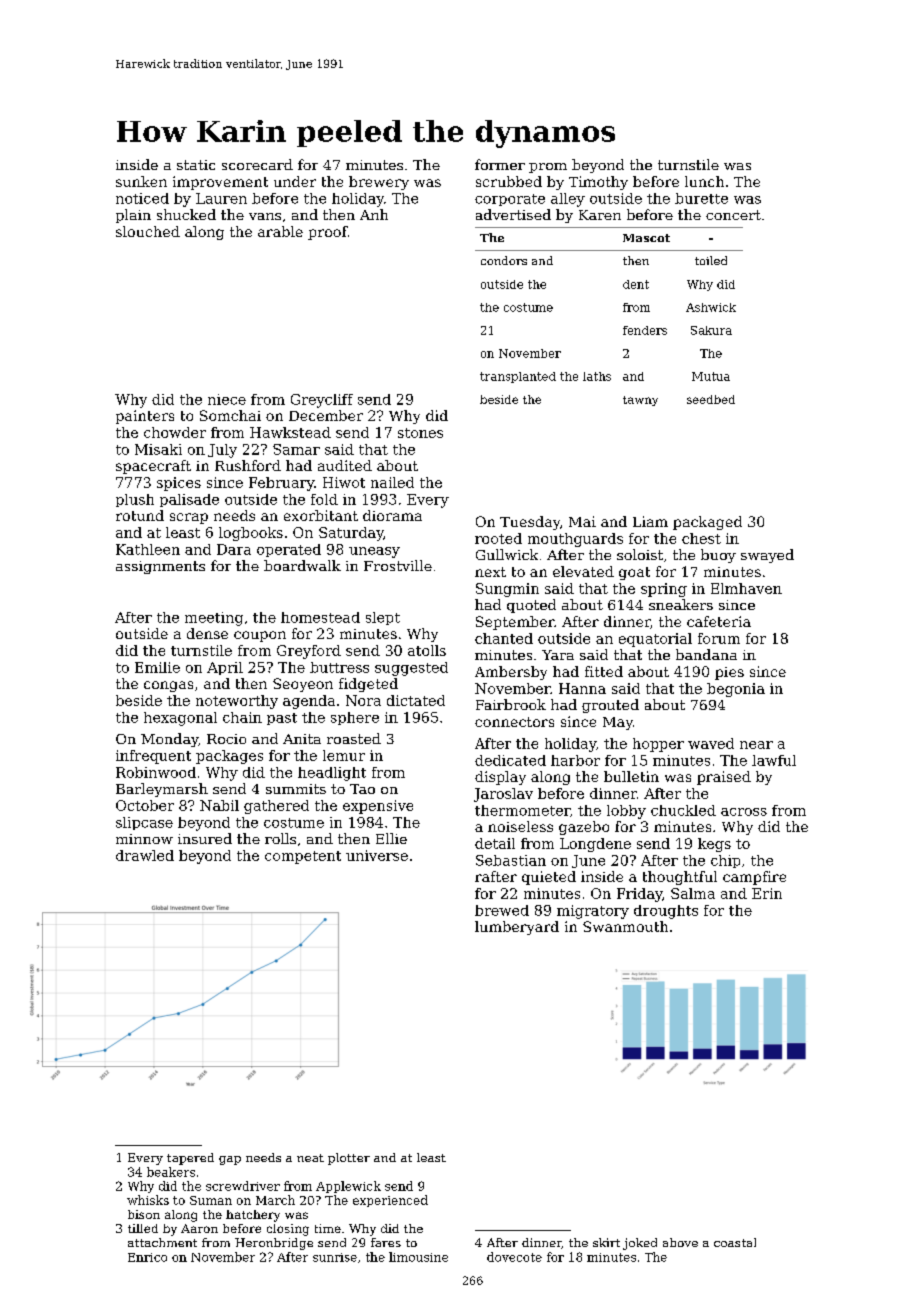  What do you see at coordinates (704, 181) in the image?
I see `lunch` at bounding box center [704, 181].
